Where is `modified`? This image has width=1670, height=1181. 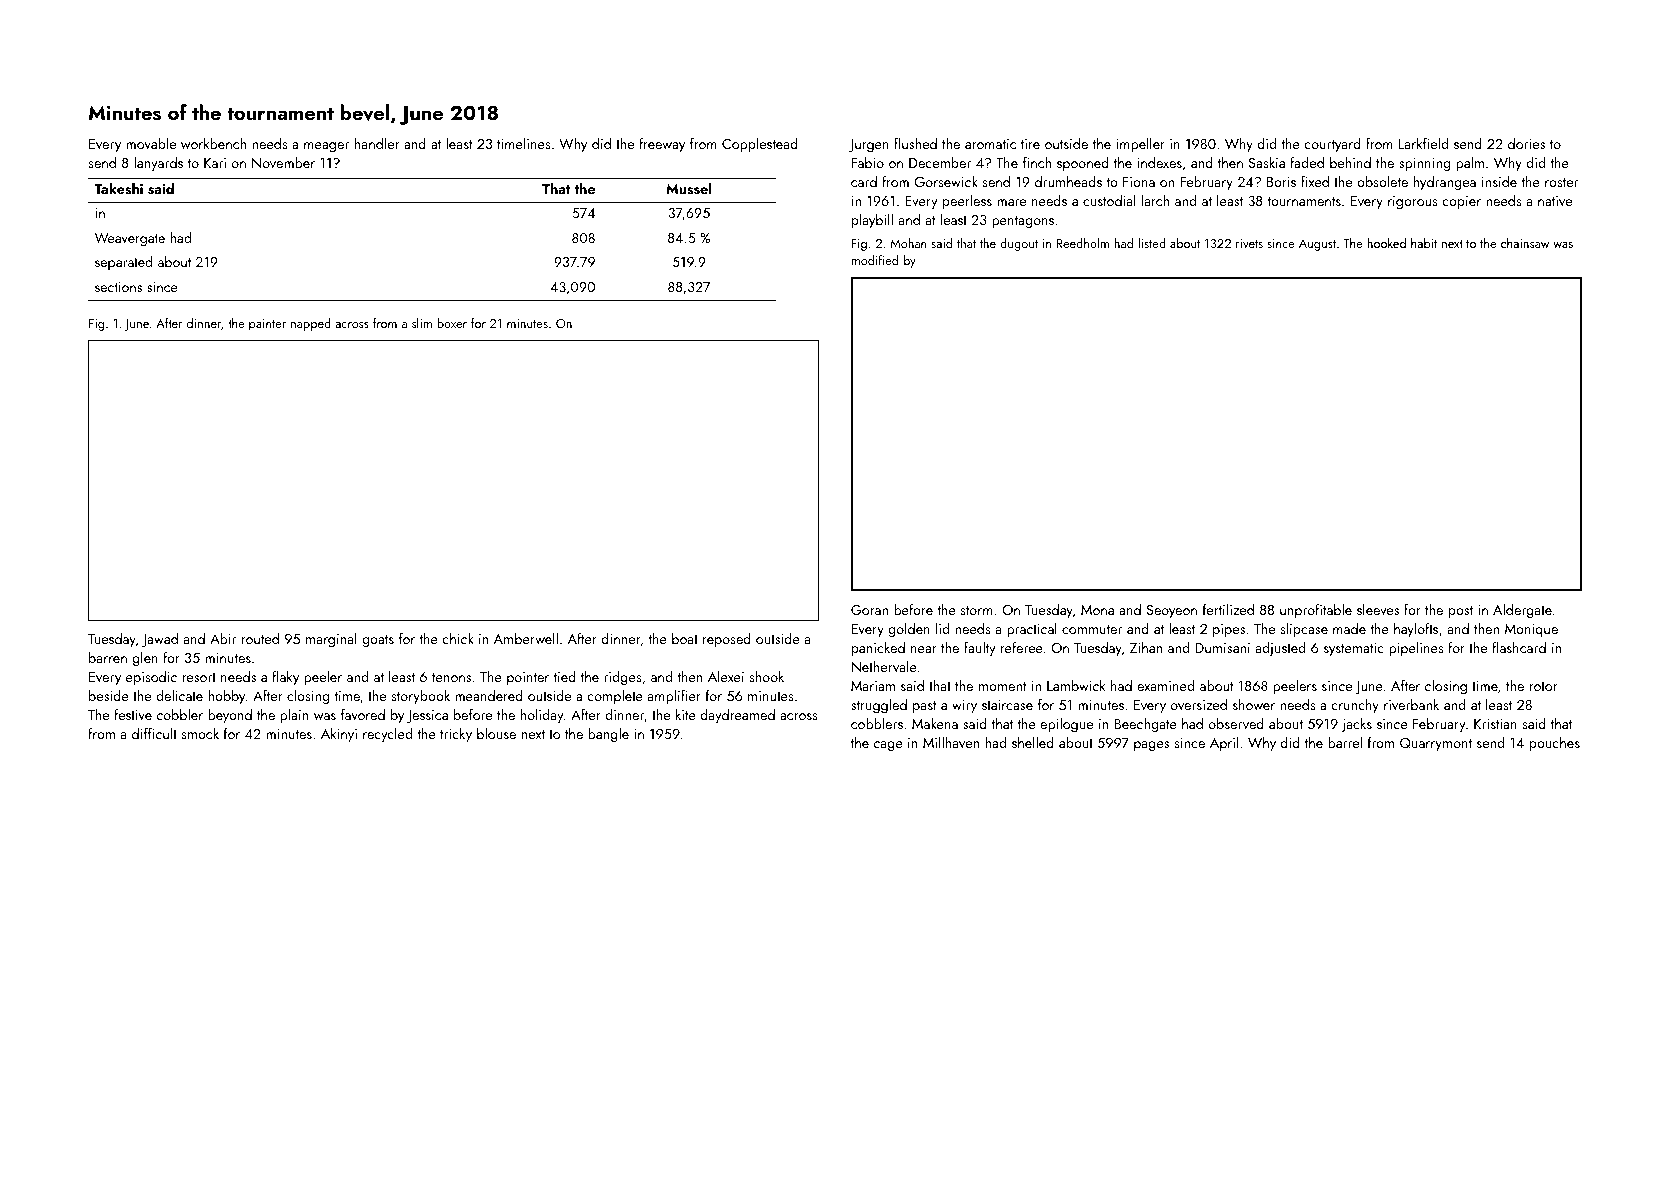
modified is located at coordinates (874, 260).
